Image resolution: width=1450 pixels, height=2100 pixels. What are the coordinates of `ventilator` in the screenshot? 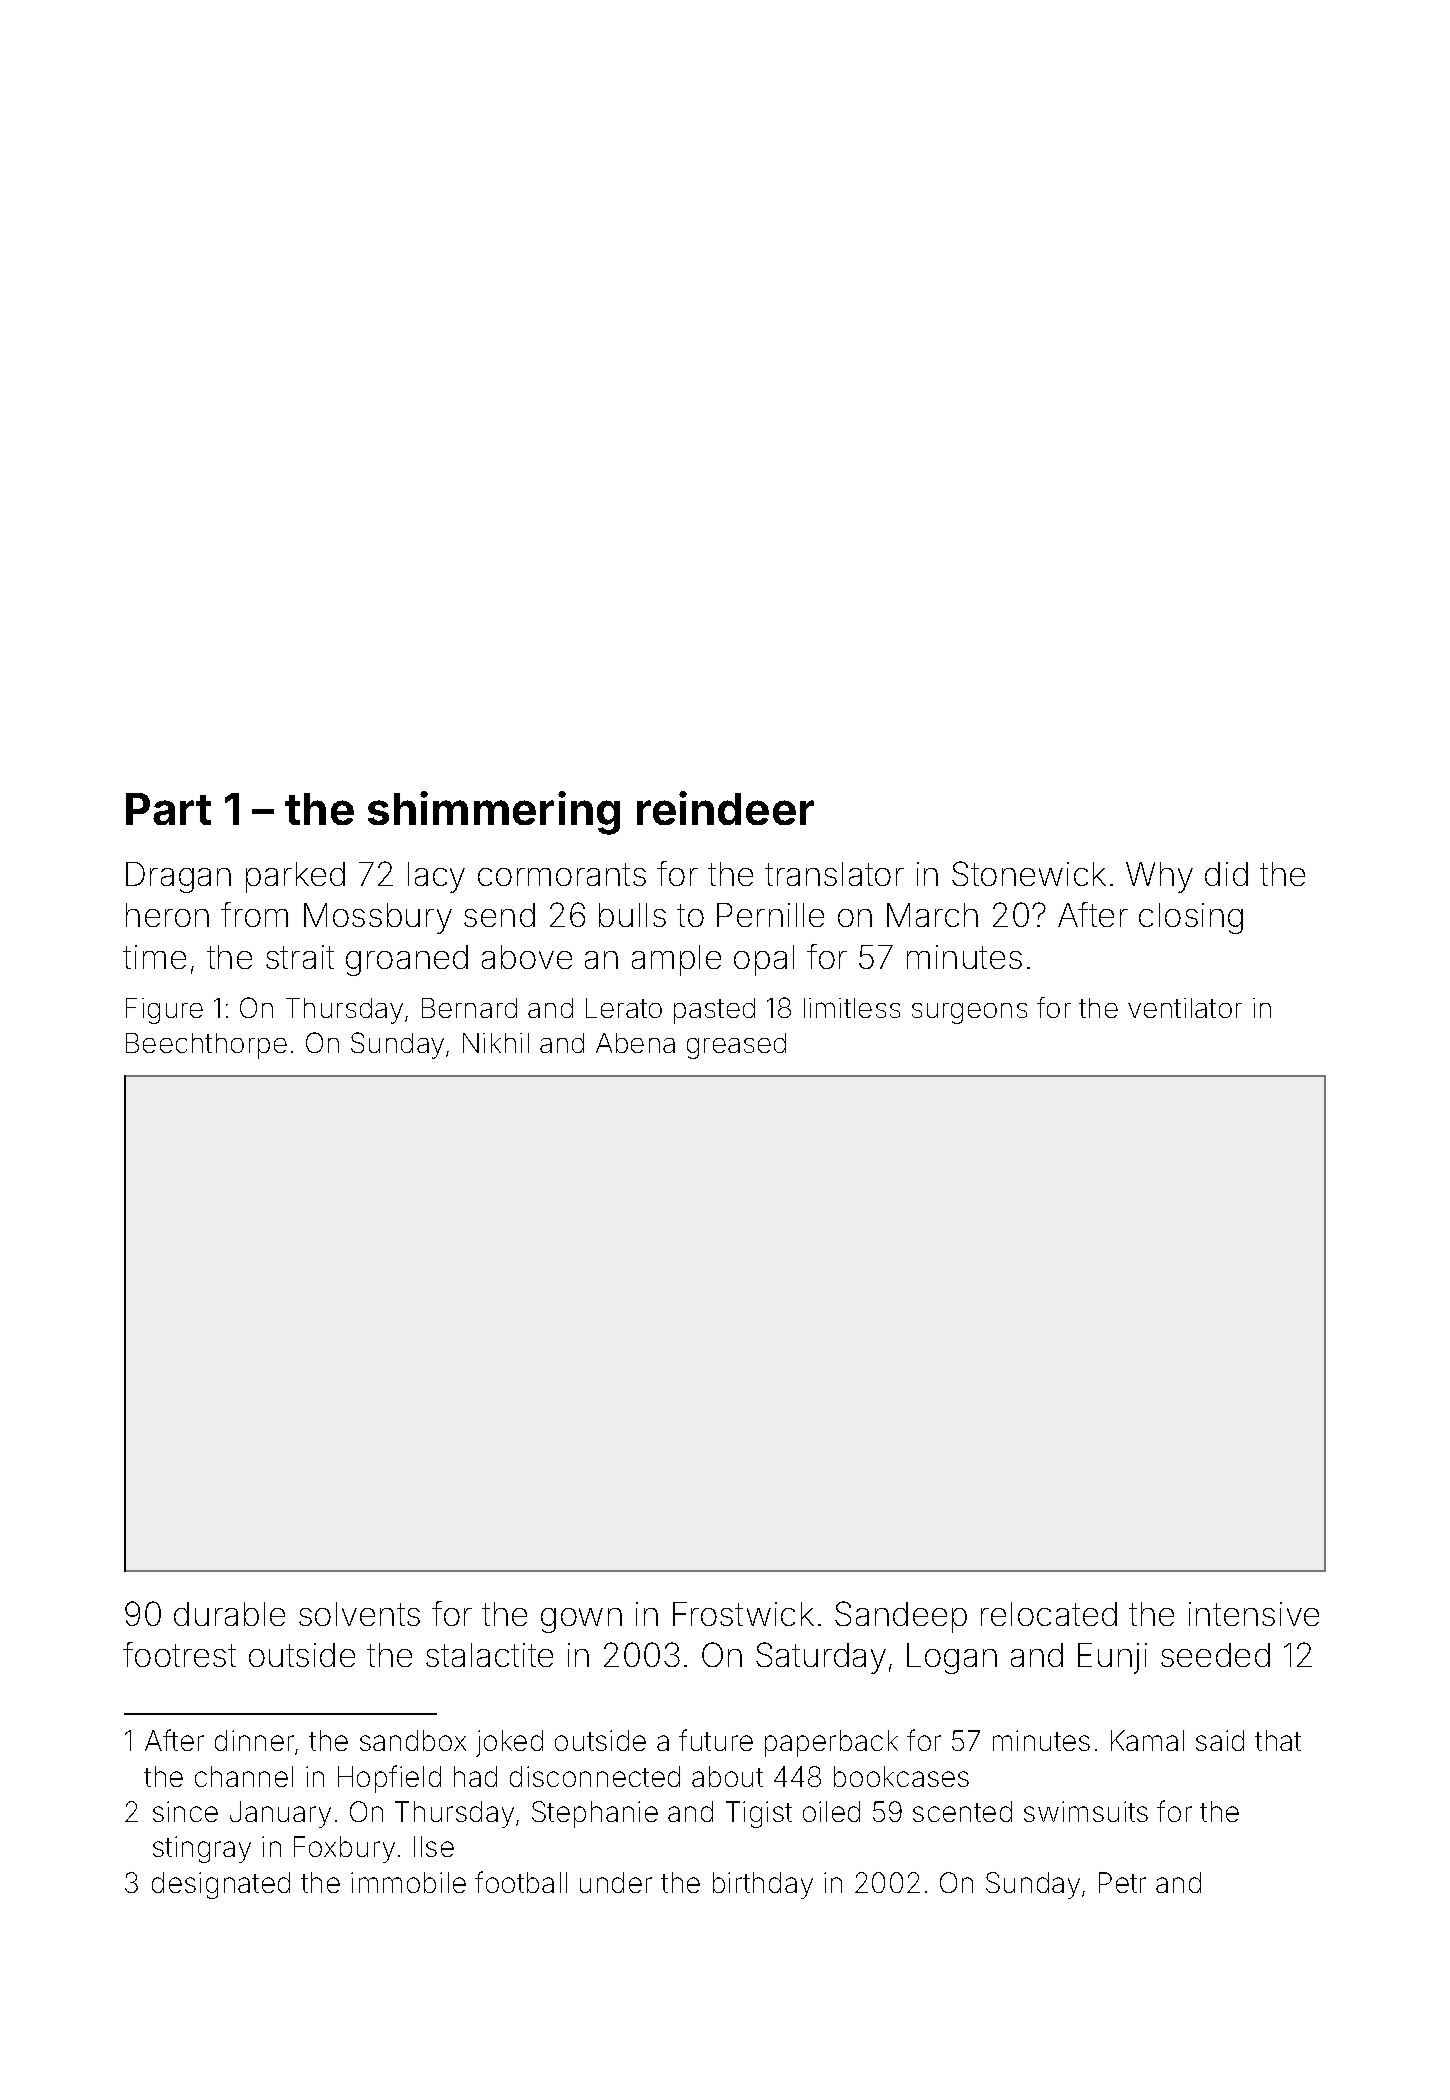 It's located at (1185, 1008).
